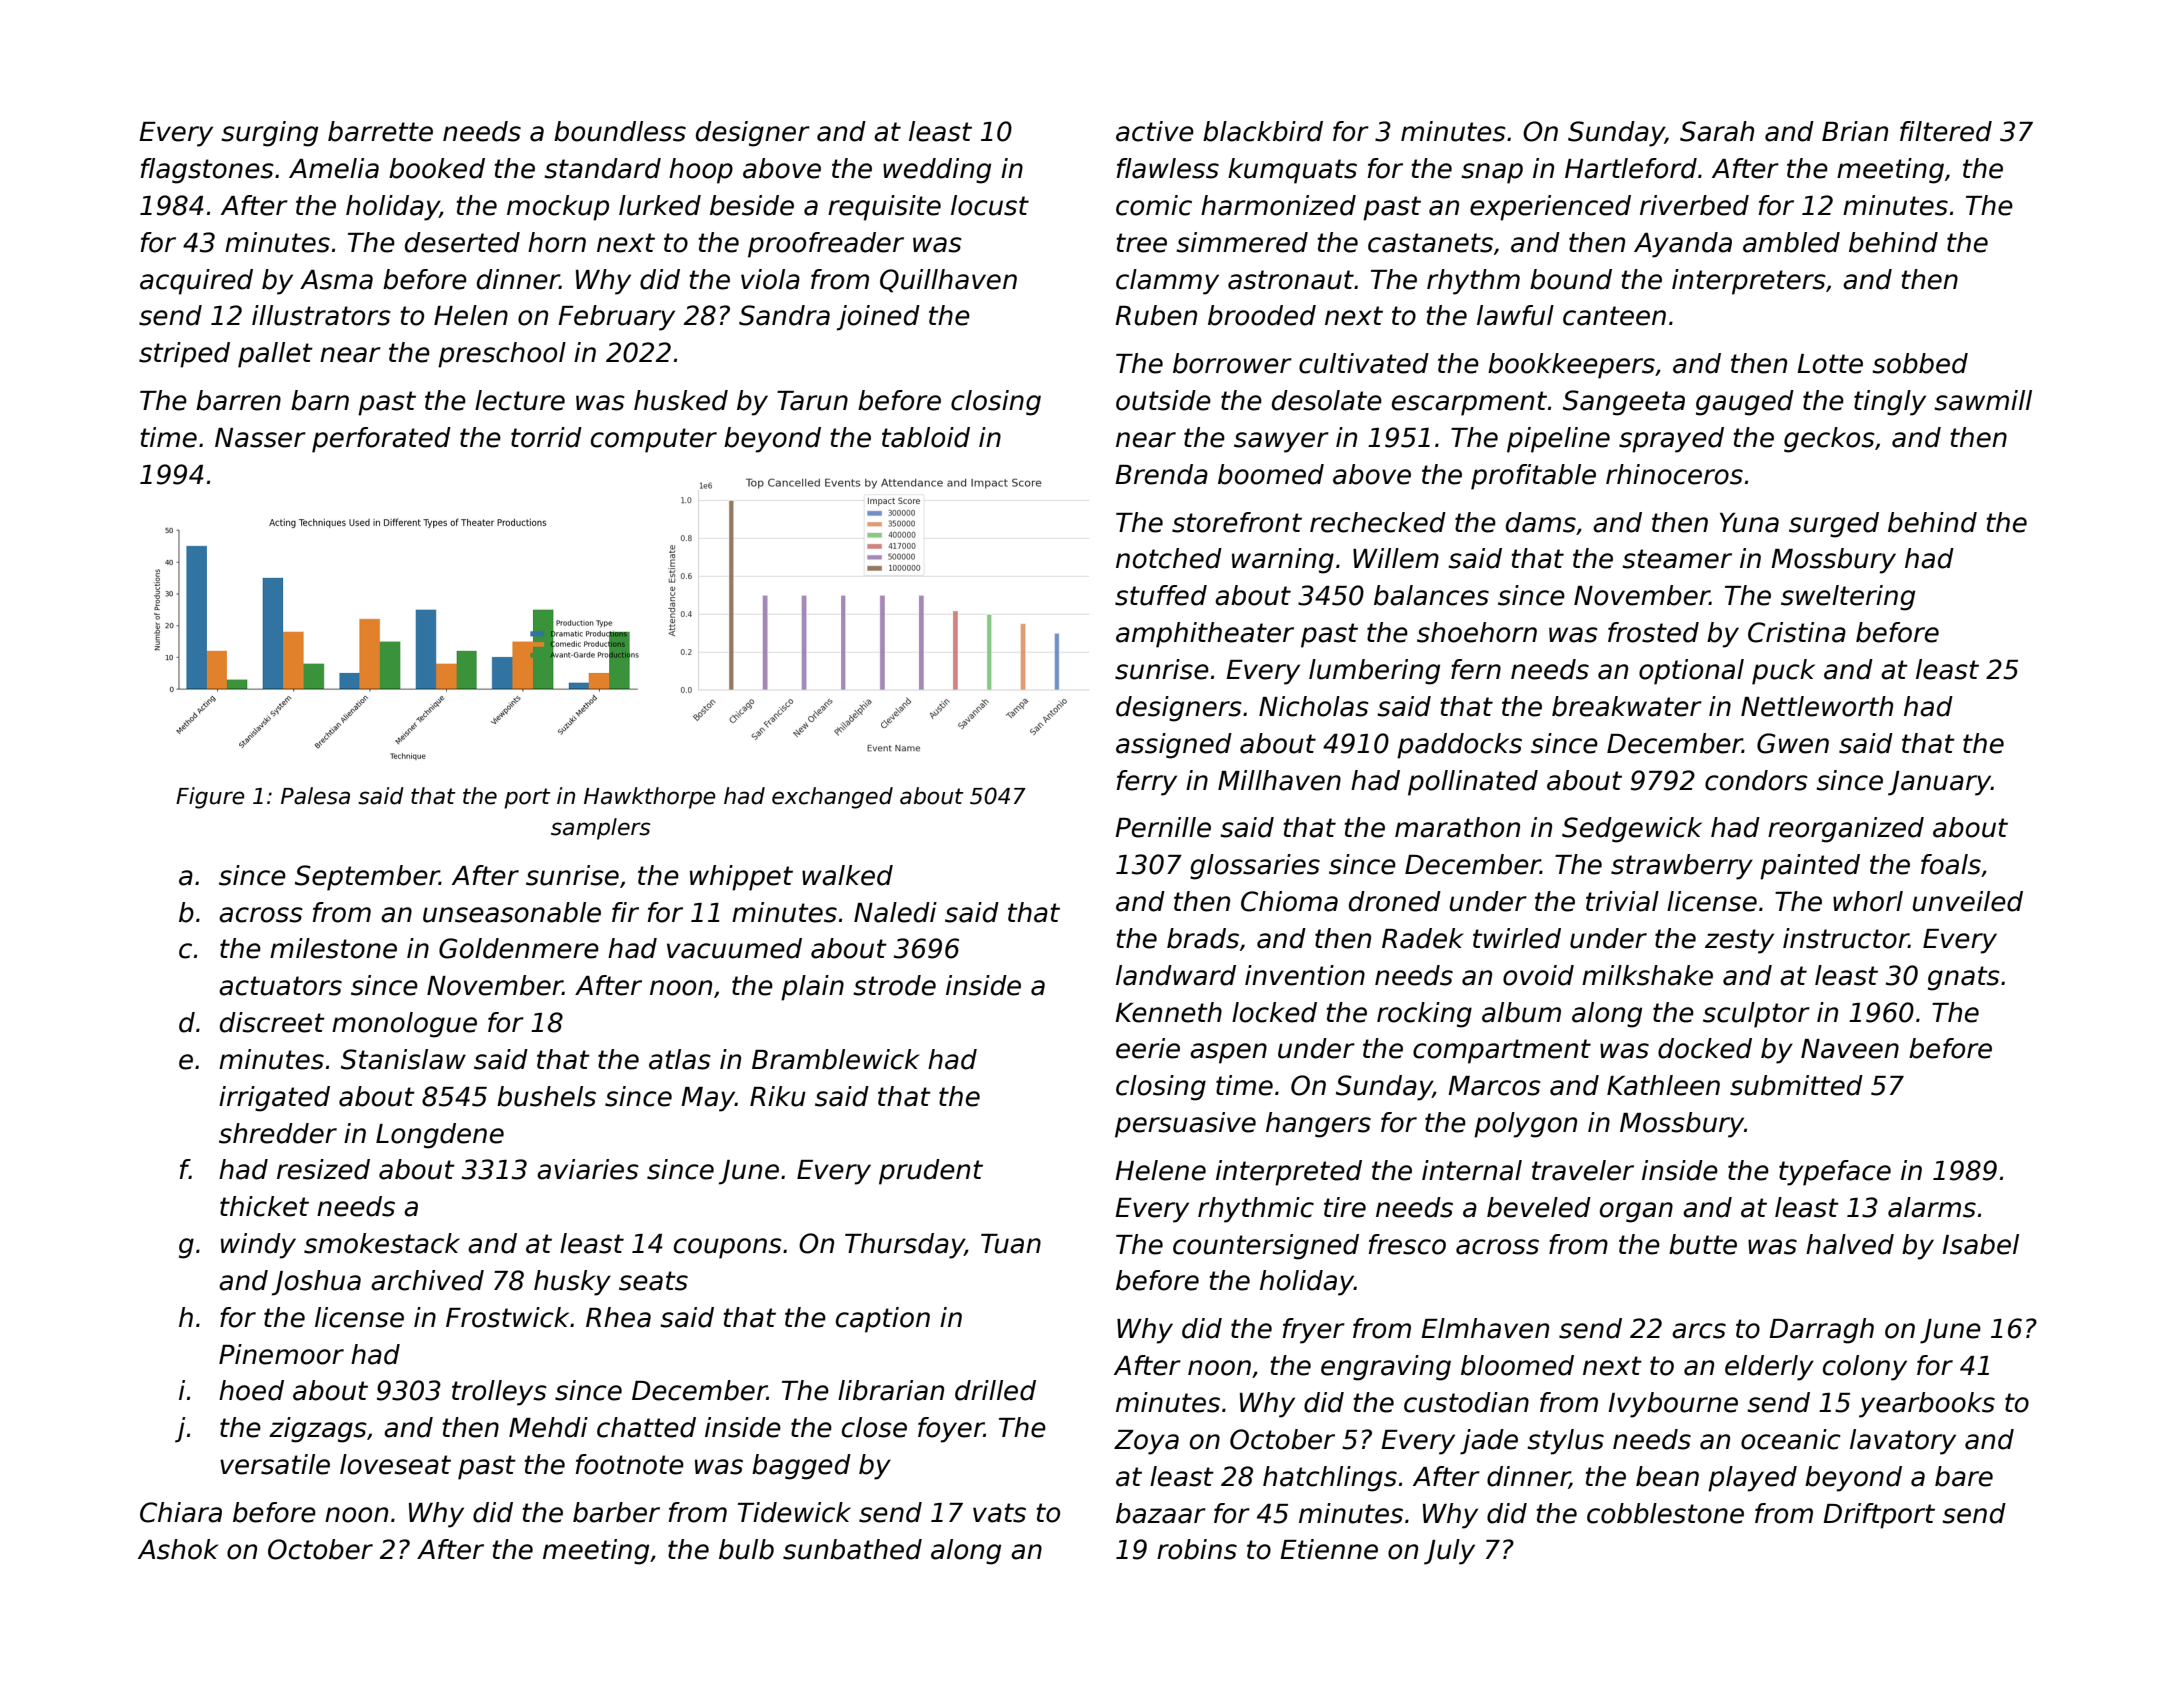  I want to click on Tuan, so click(1011, 1244).
